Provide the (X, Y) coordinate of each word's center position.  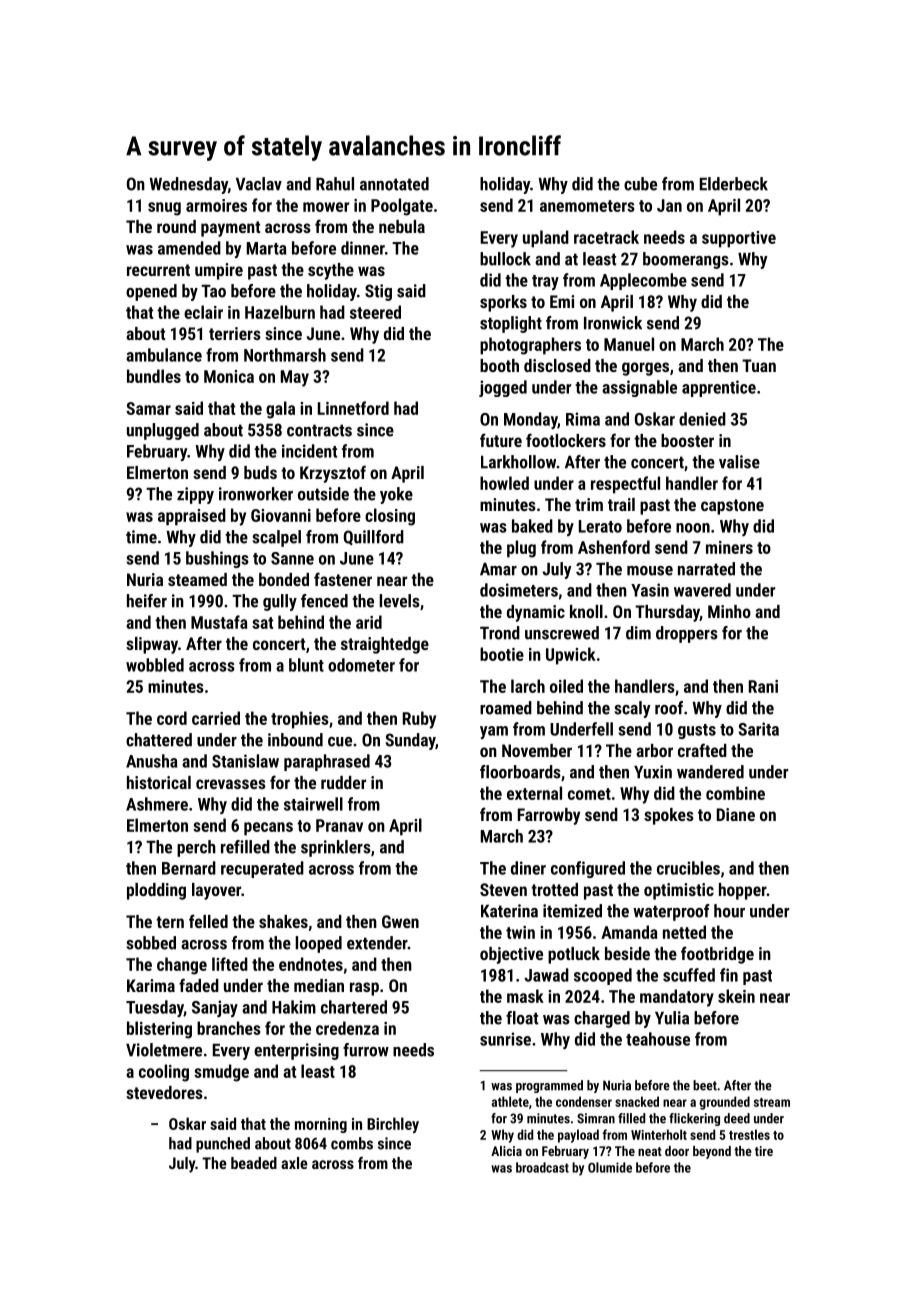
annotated (394, 184)
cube (640, 184)
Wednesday (189, 185)
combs (352, 1143)
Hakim (294, 1007)
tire (764, 1151)
